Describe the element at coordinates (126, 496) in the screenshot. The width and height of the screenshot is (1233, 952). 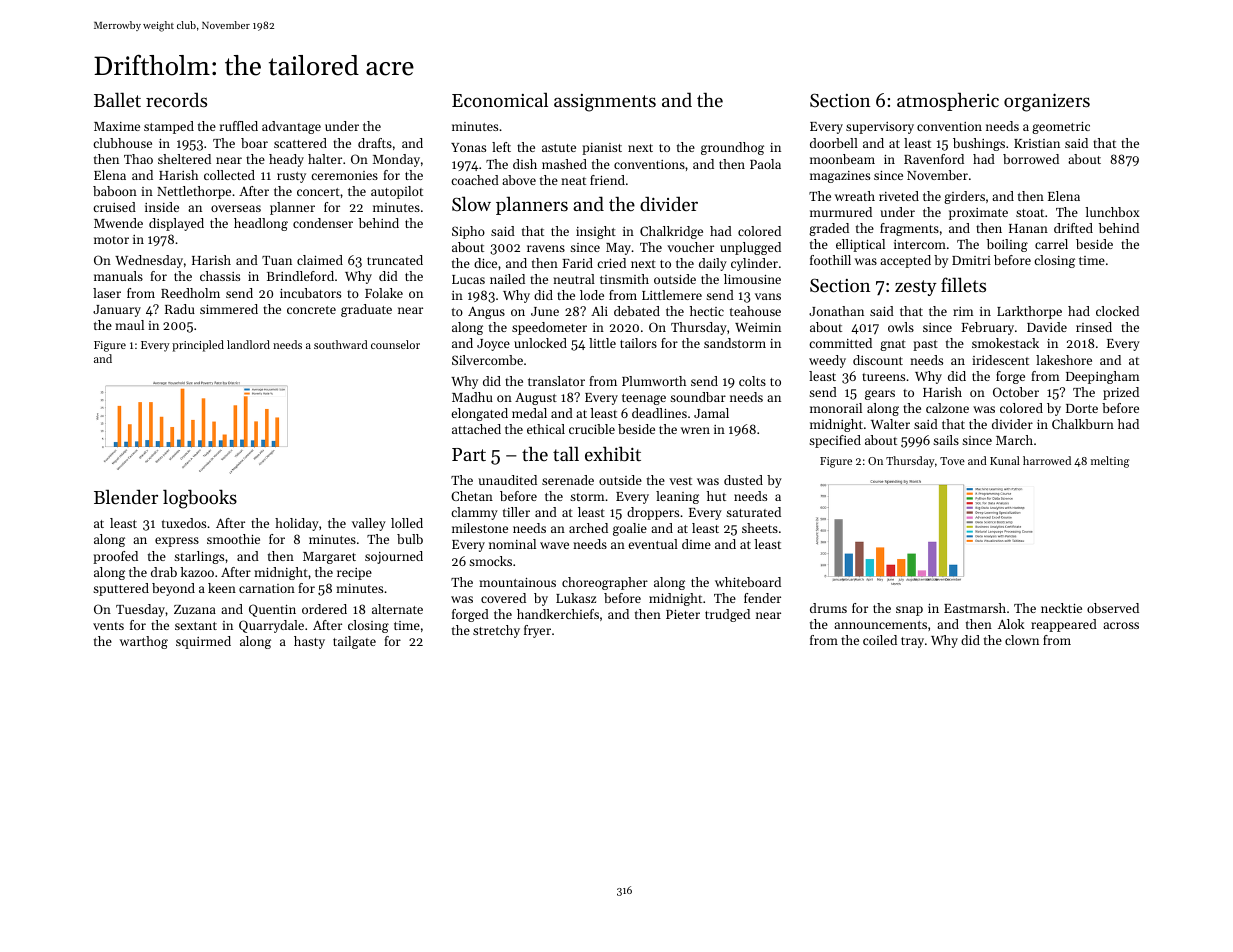
I see `Blender` at that location.
